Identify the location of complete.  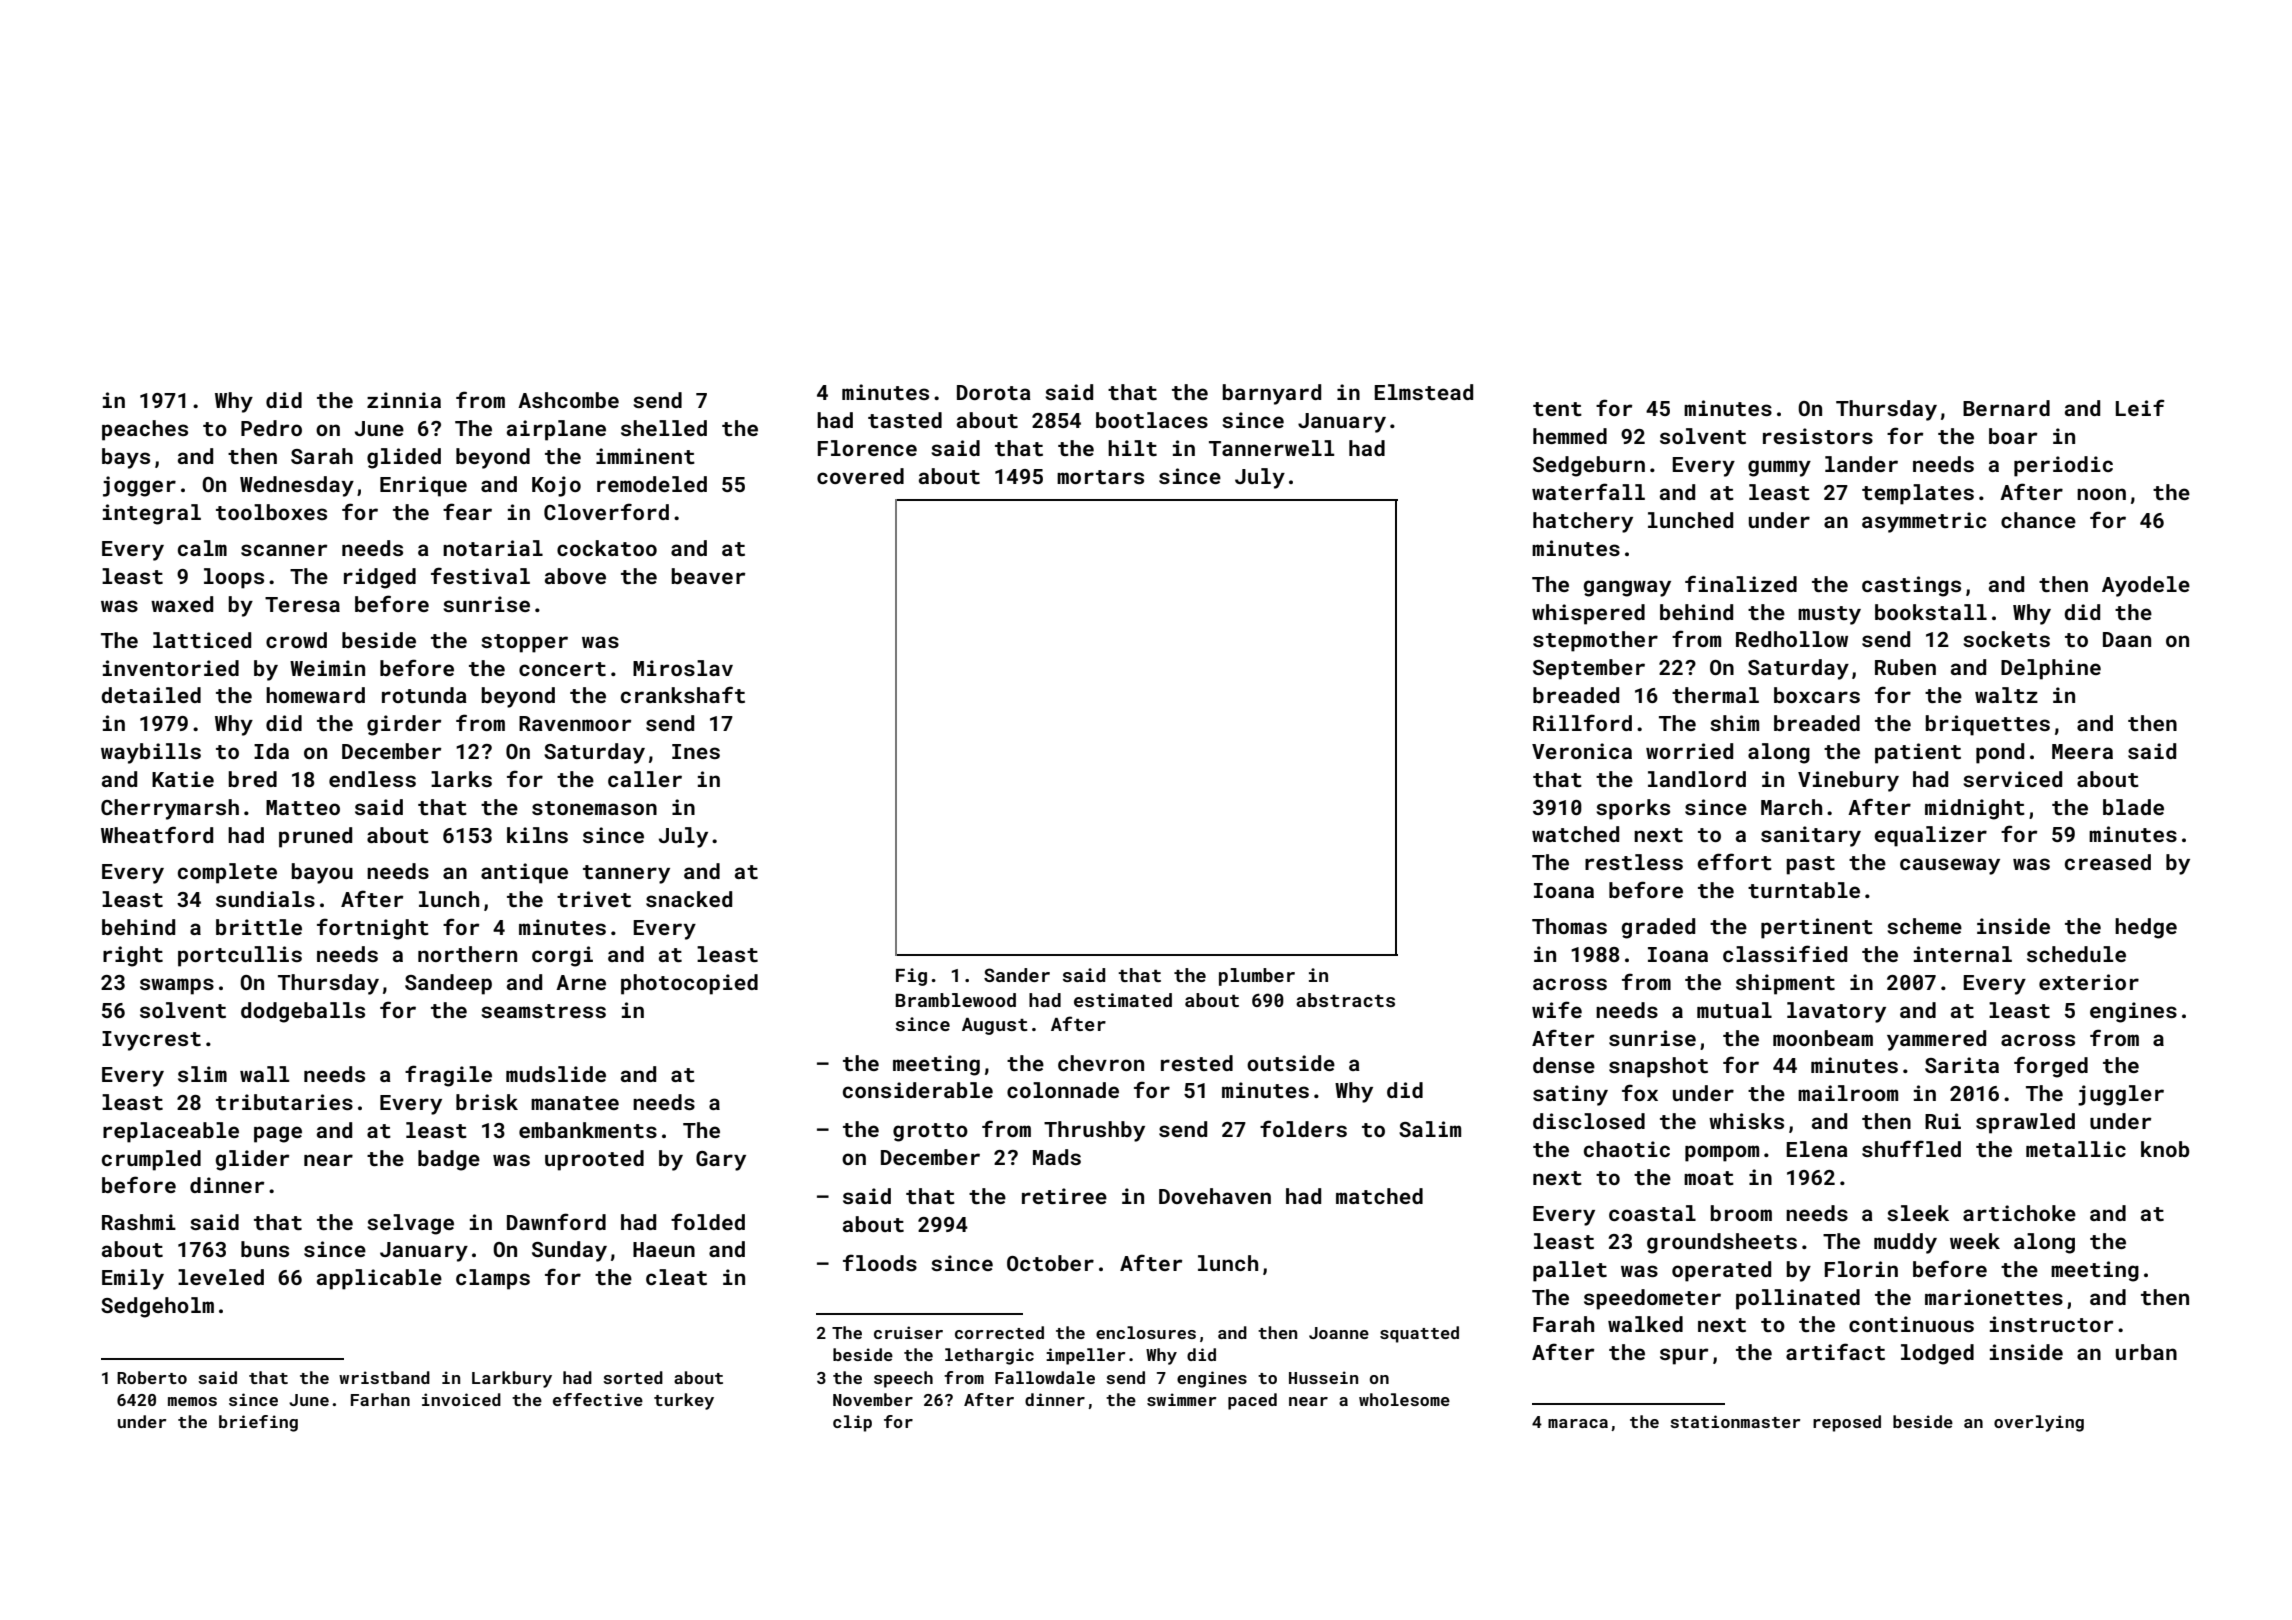
(227, 873).
